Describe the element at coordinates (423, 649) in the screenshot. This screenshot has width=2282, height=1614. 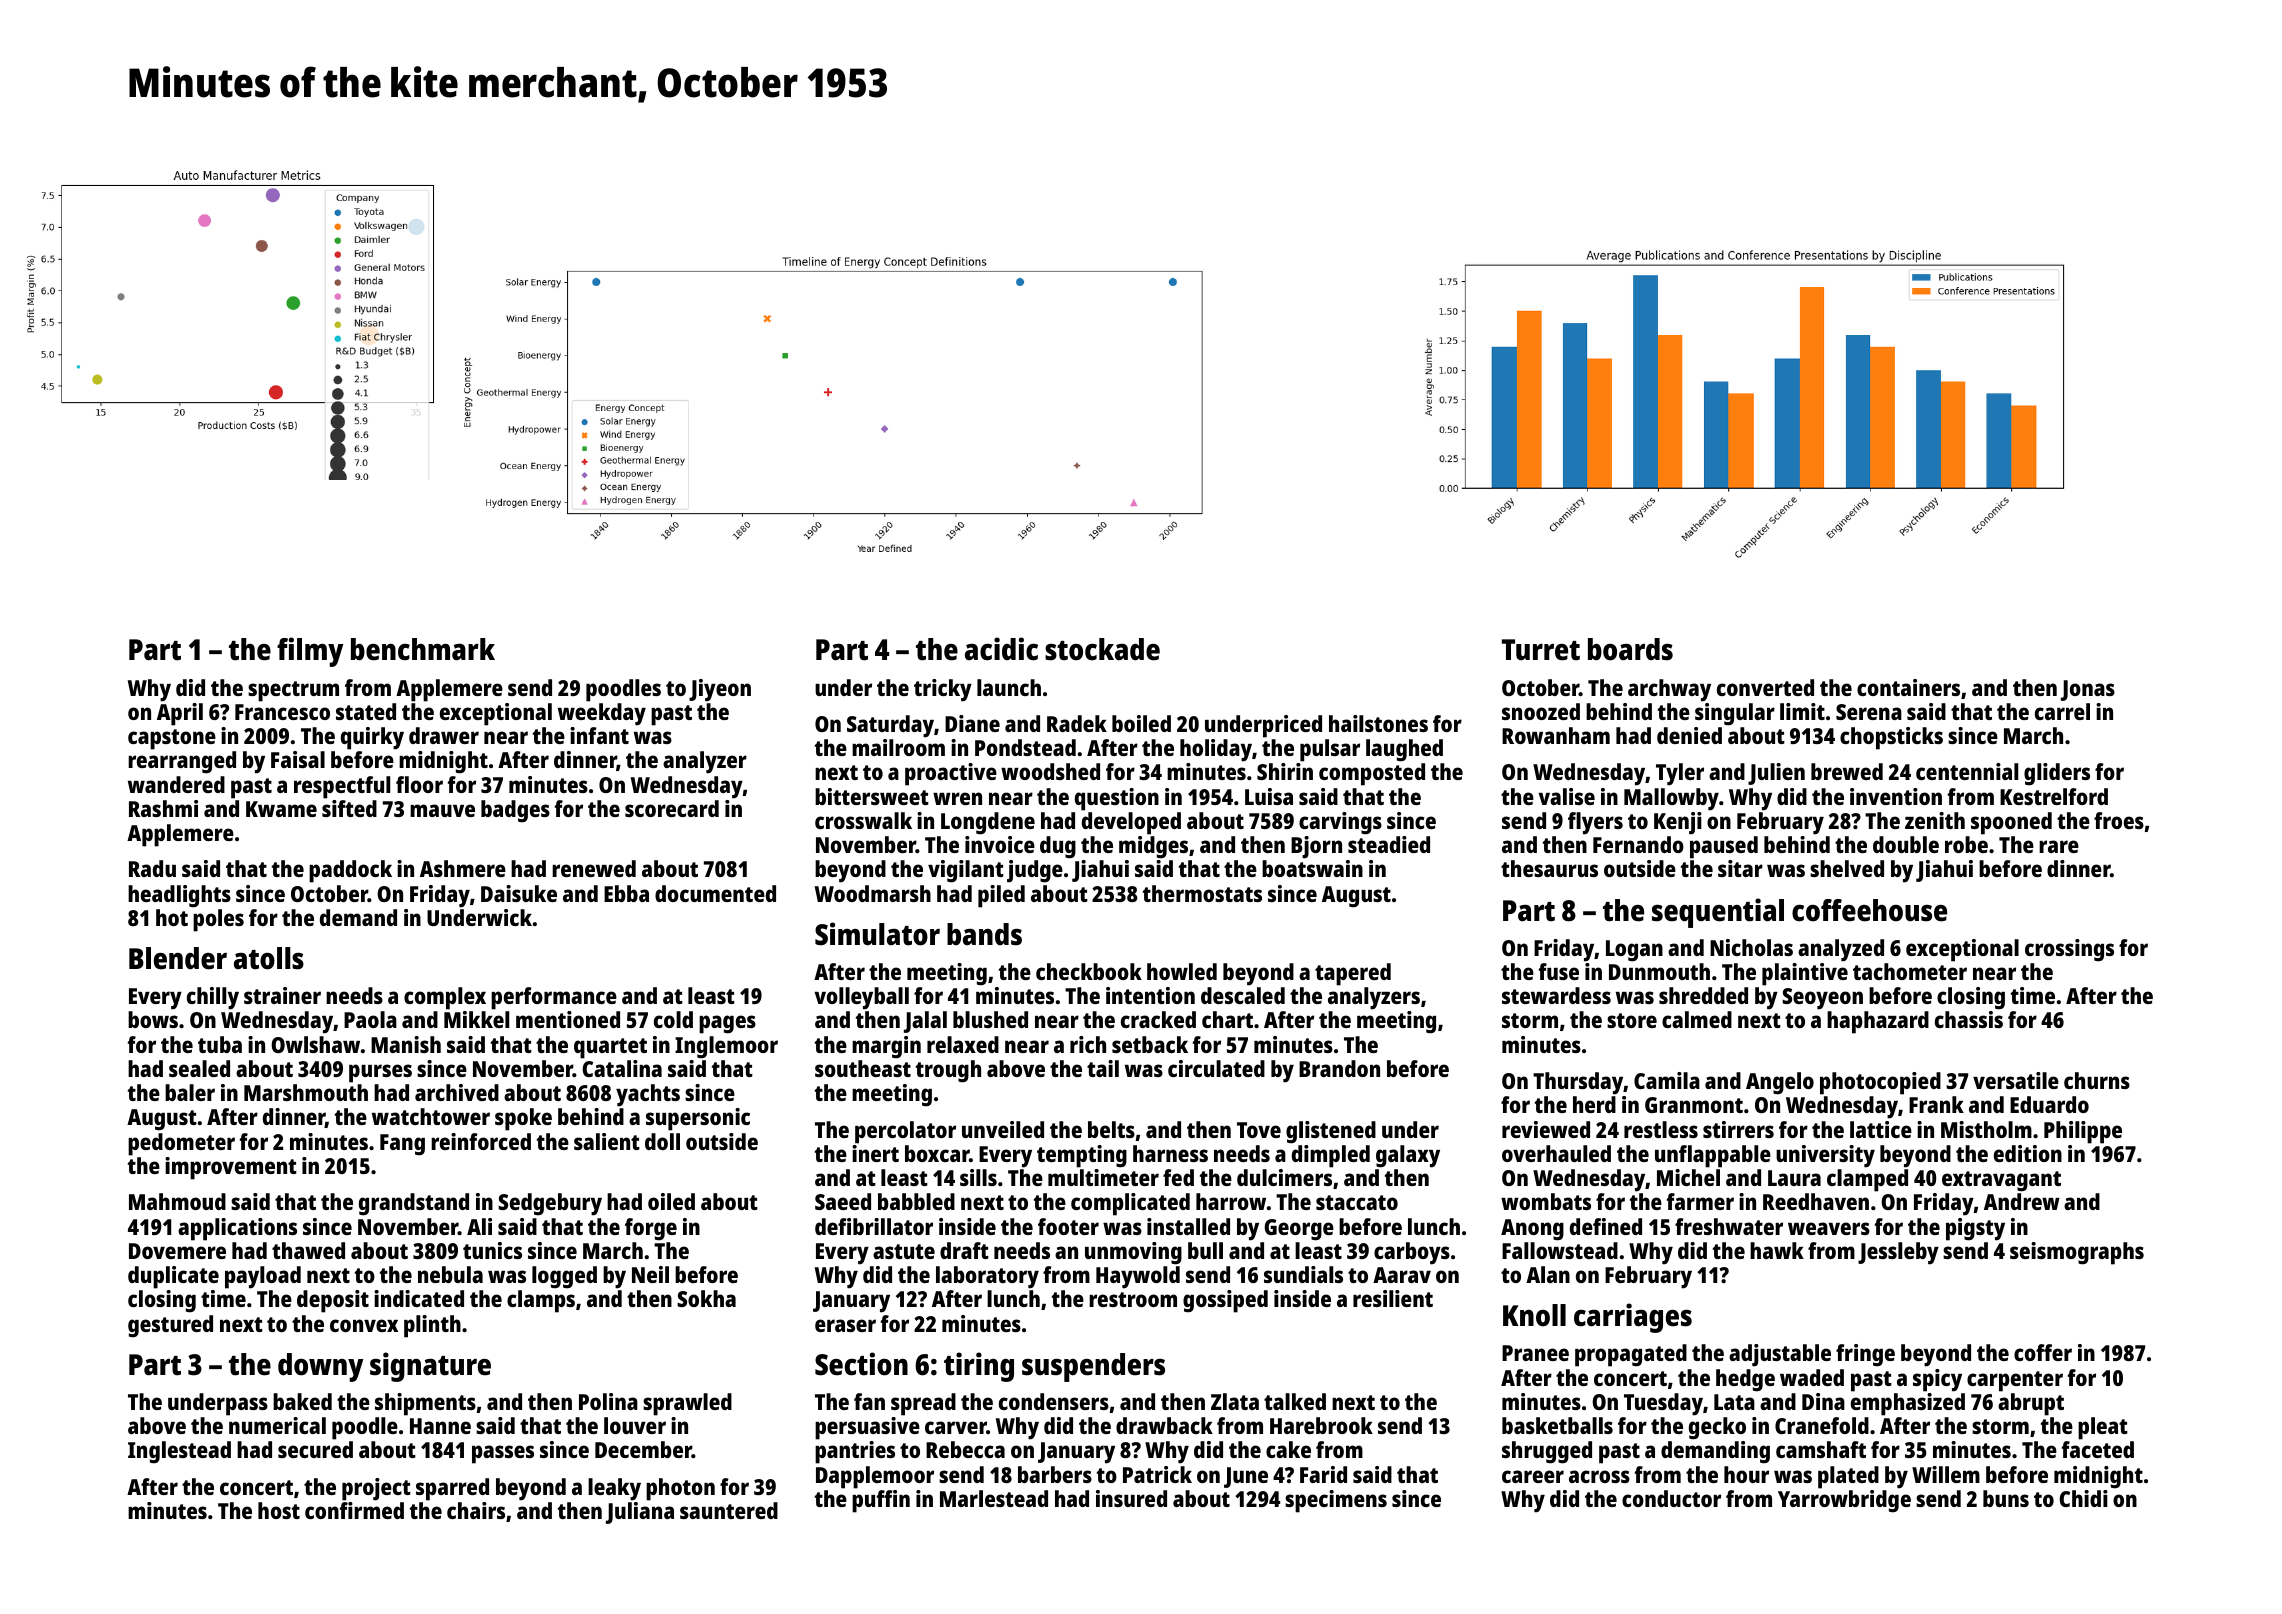
I see `benchmark` at that location.
